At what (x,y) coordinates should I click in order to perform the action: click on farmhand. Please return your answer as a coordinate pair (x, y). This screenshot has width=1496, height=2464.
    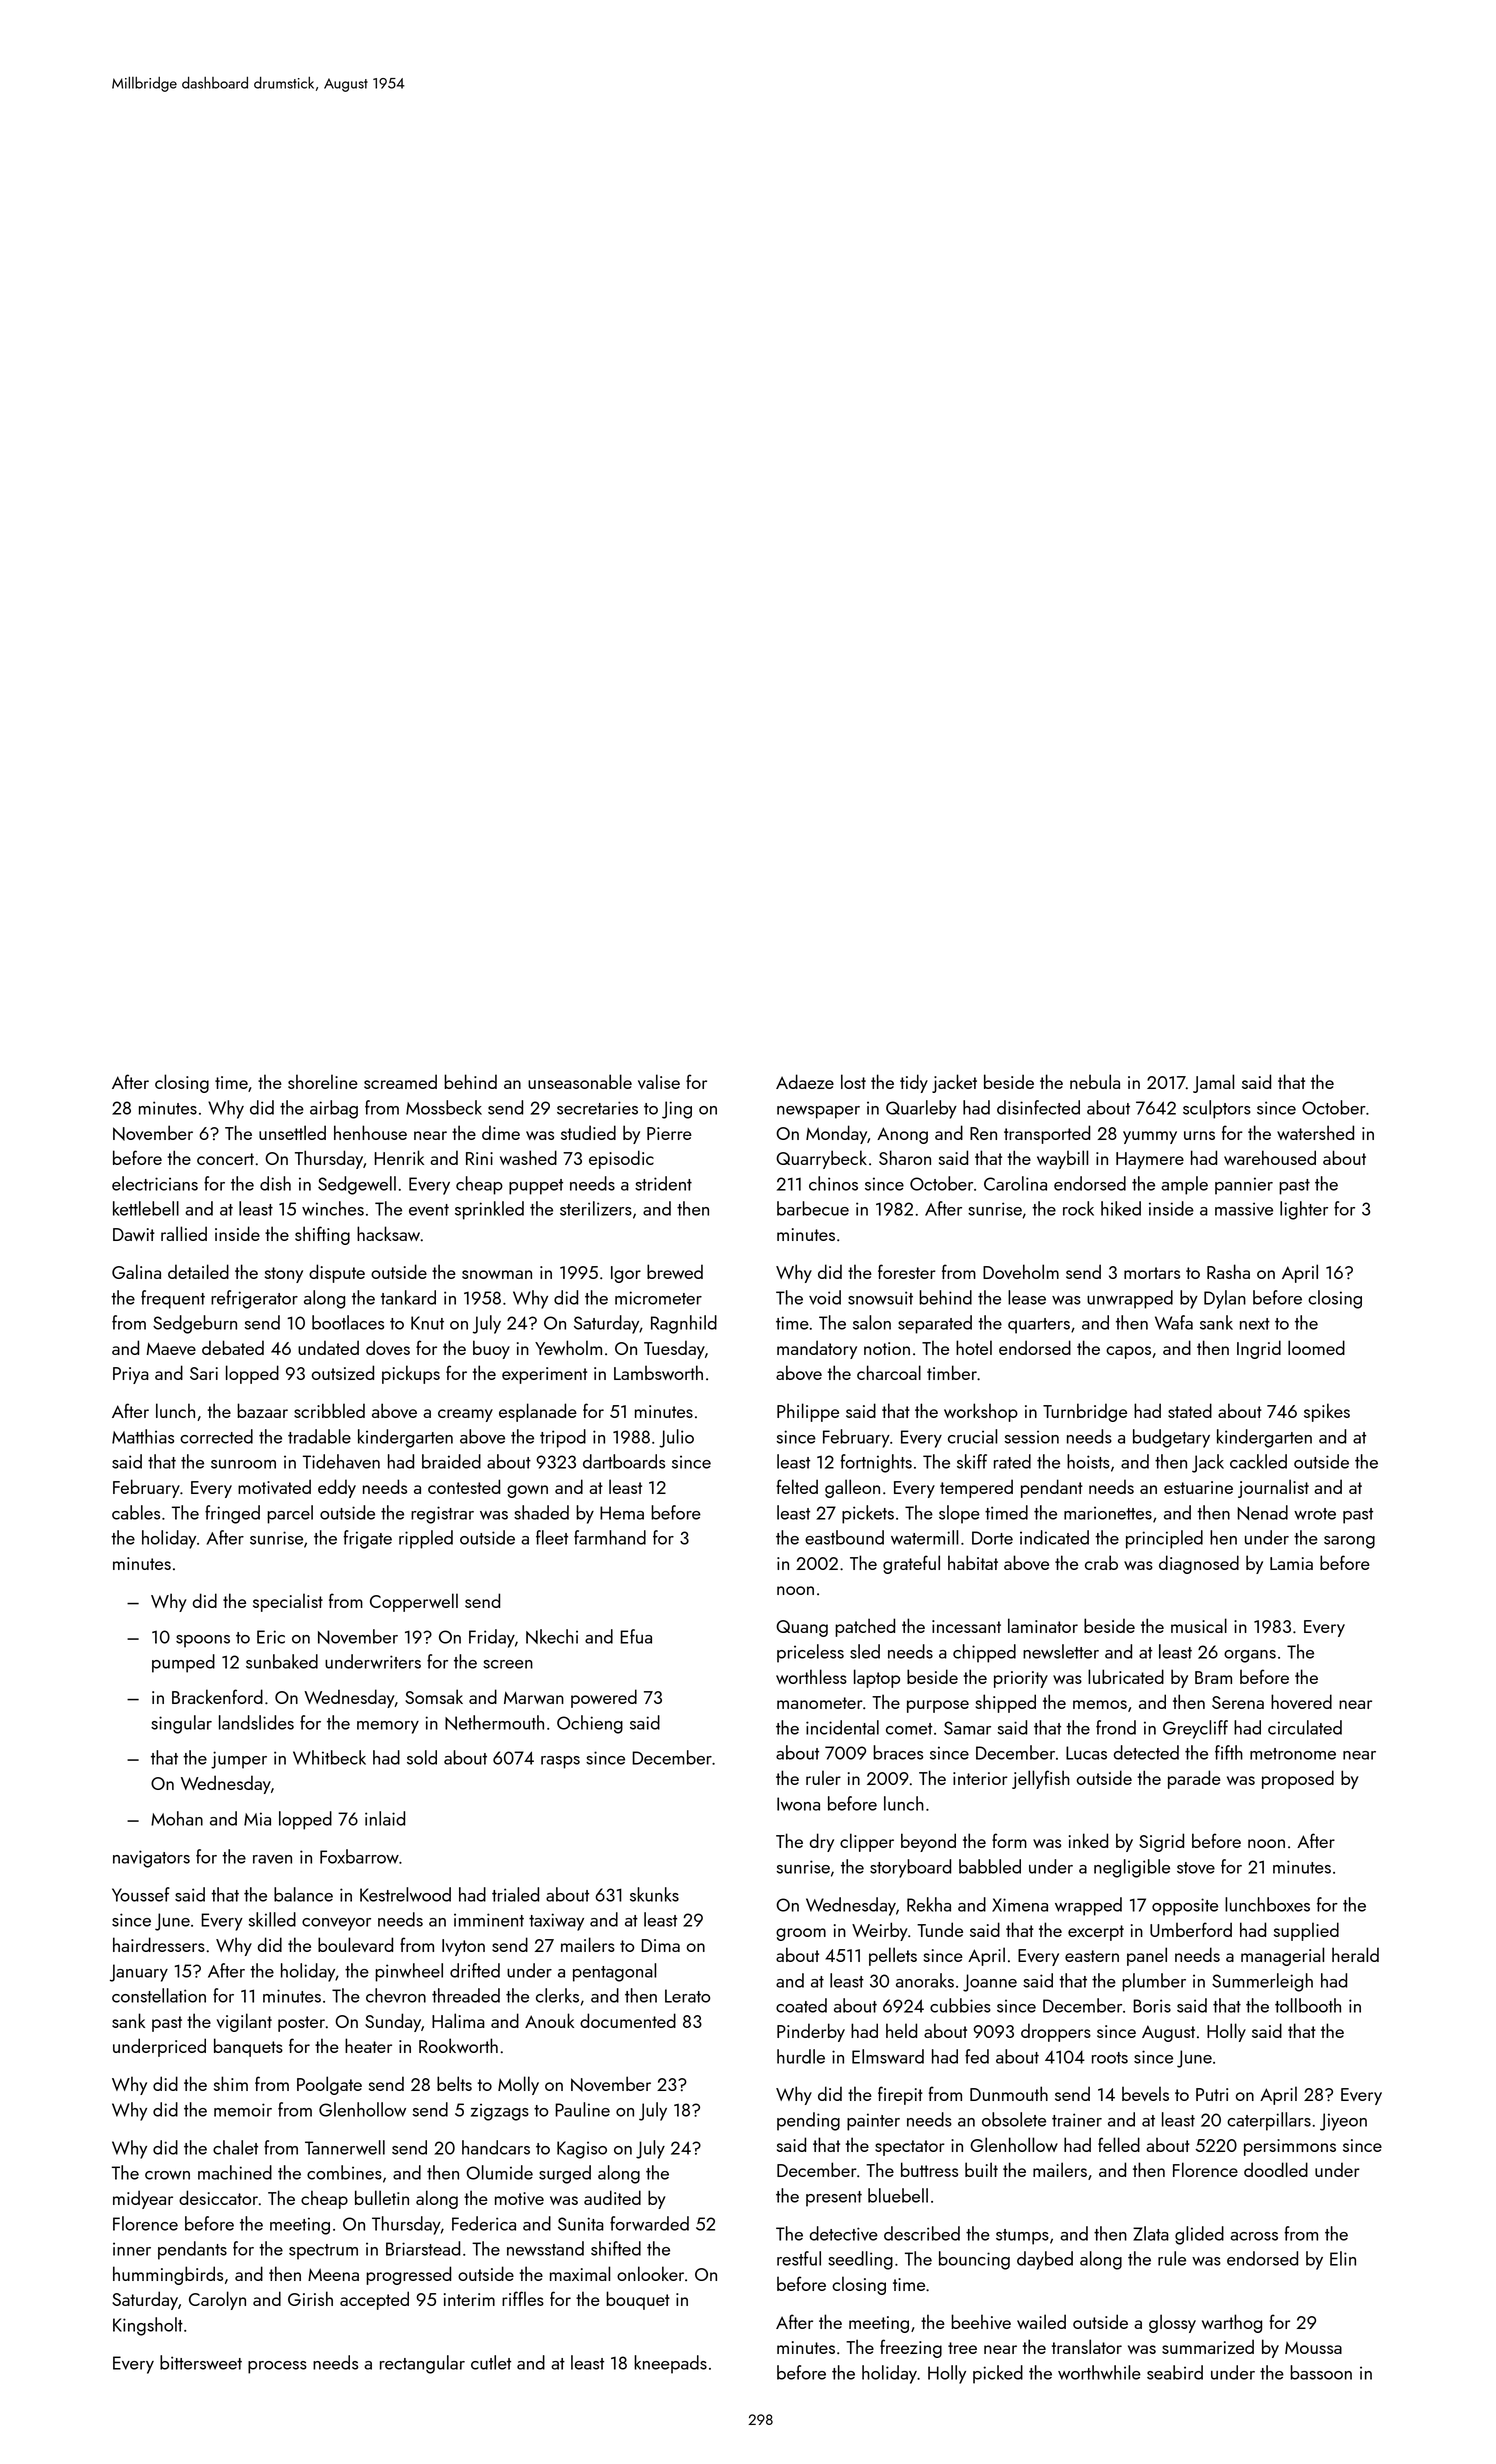
    Looking at the image, I should click on (610, 1537).
